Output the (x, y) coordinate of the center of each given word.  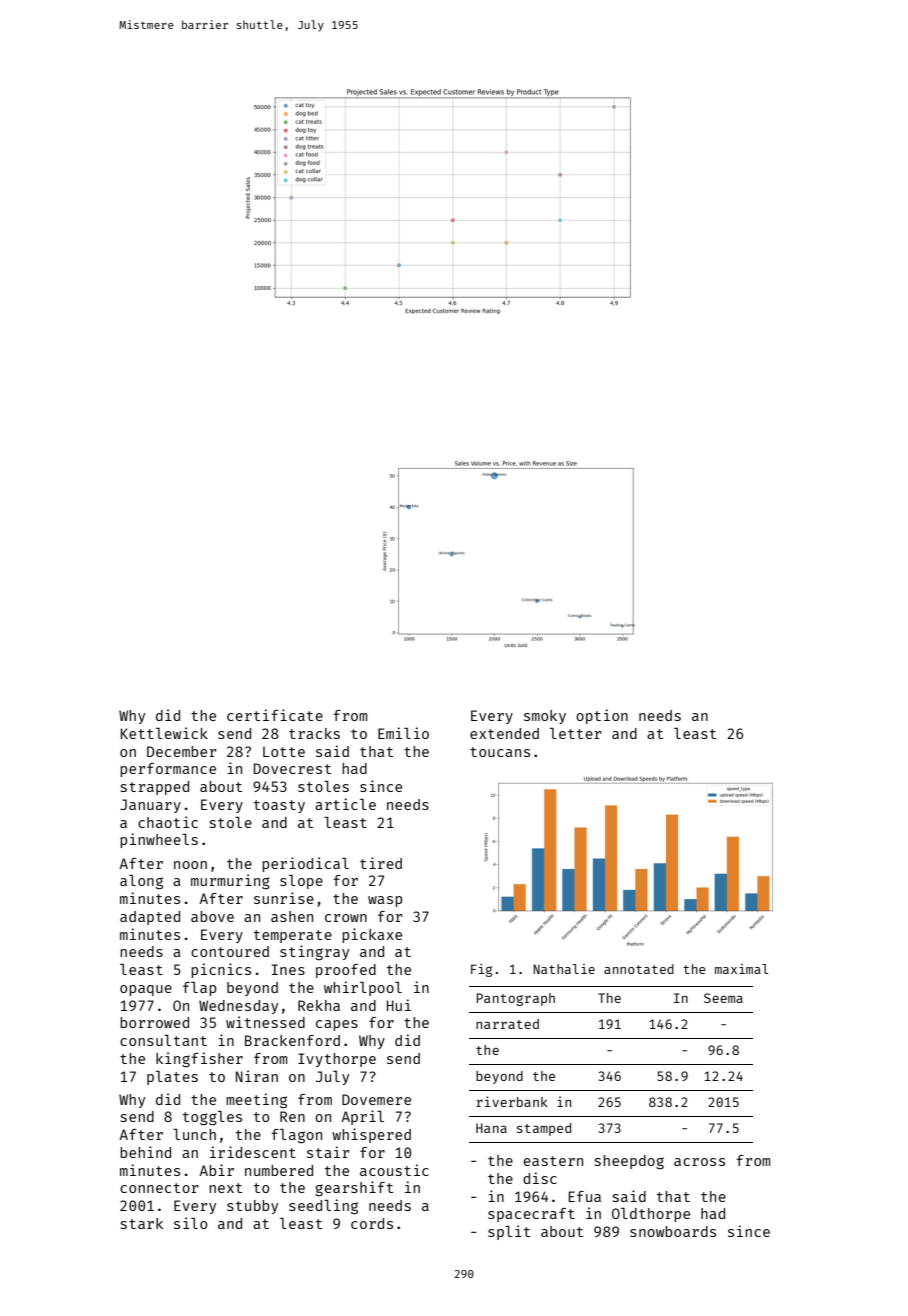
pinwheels (159, 840)
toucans (500, 752)
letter (575, 733)
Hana (491, 1128)
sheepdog (629, 1162)
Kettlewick (164, 733)
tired (381, 863)
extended (504, 733)
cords (372, 1223)
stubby (252, 1207)
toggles (212, 1118)
